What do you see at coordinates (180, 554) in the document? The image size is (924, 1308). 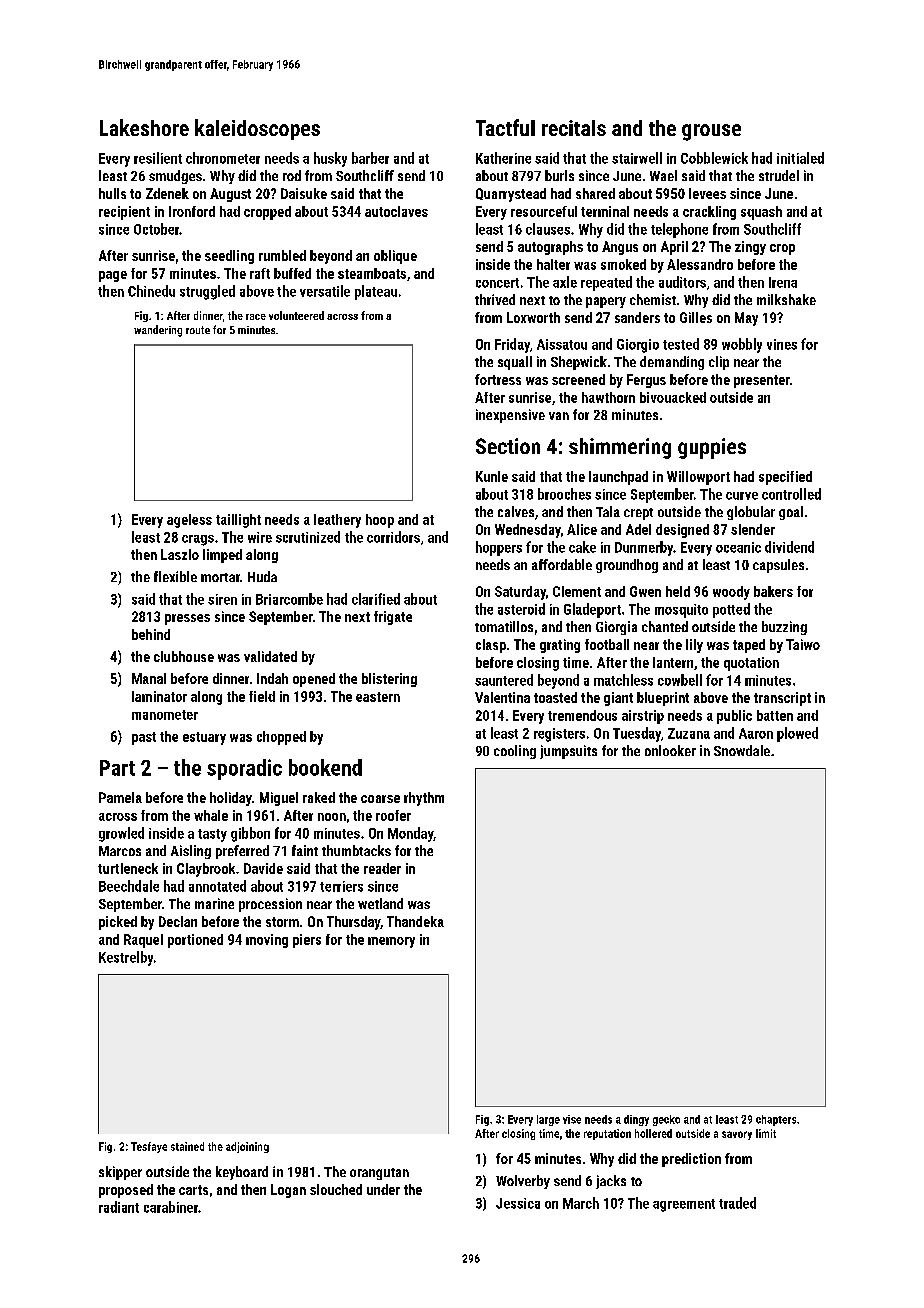 I see `Laszlo` at bounding box center [180, 554].
